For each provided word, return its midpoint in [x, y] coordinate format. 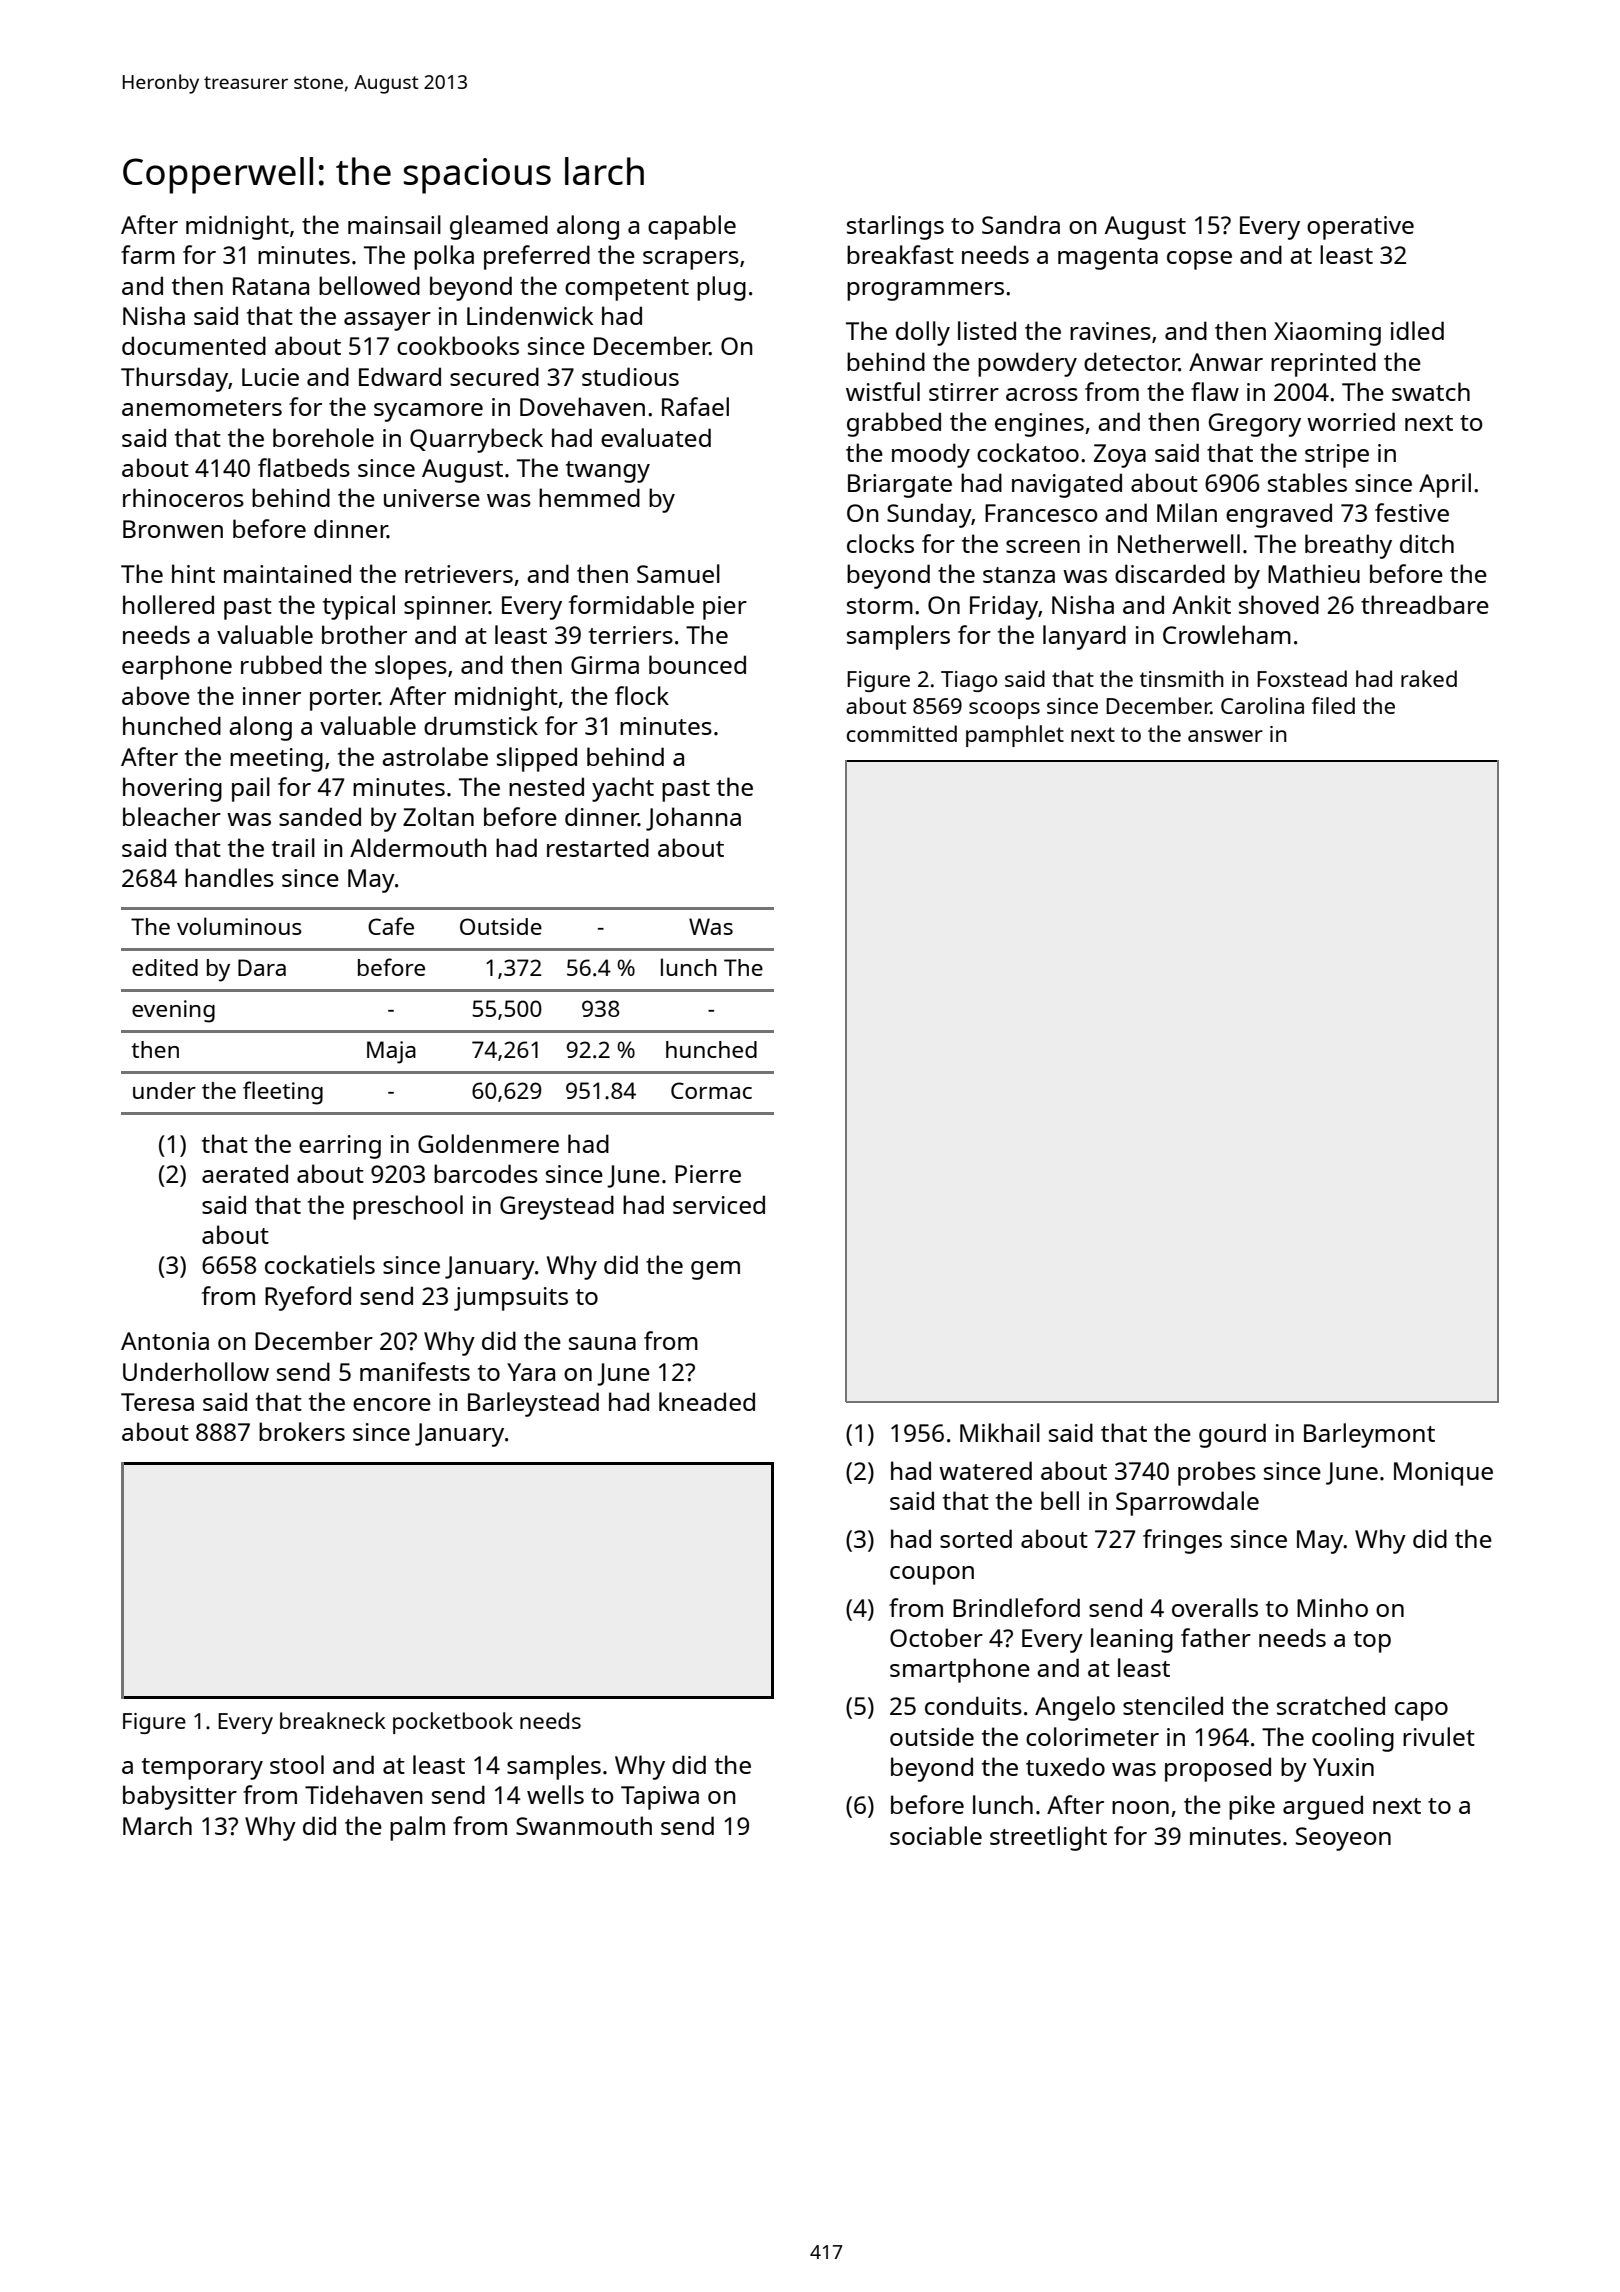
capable [692, 227]
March [157, 1825]
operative [1360, 228]
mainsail [394, 224]
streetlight [1048, 1838]
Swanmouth [584, 1825]
